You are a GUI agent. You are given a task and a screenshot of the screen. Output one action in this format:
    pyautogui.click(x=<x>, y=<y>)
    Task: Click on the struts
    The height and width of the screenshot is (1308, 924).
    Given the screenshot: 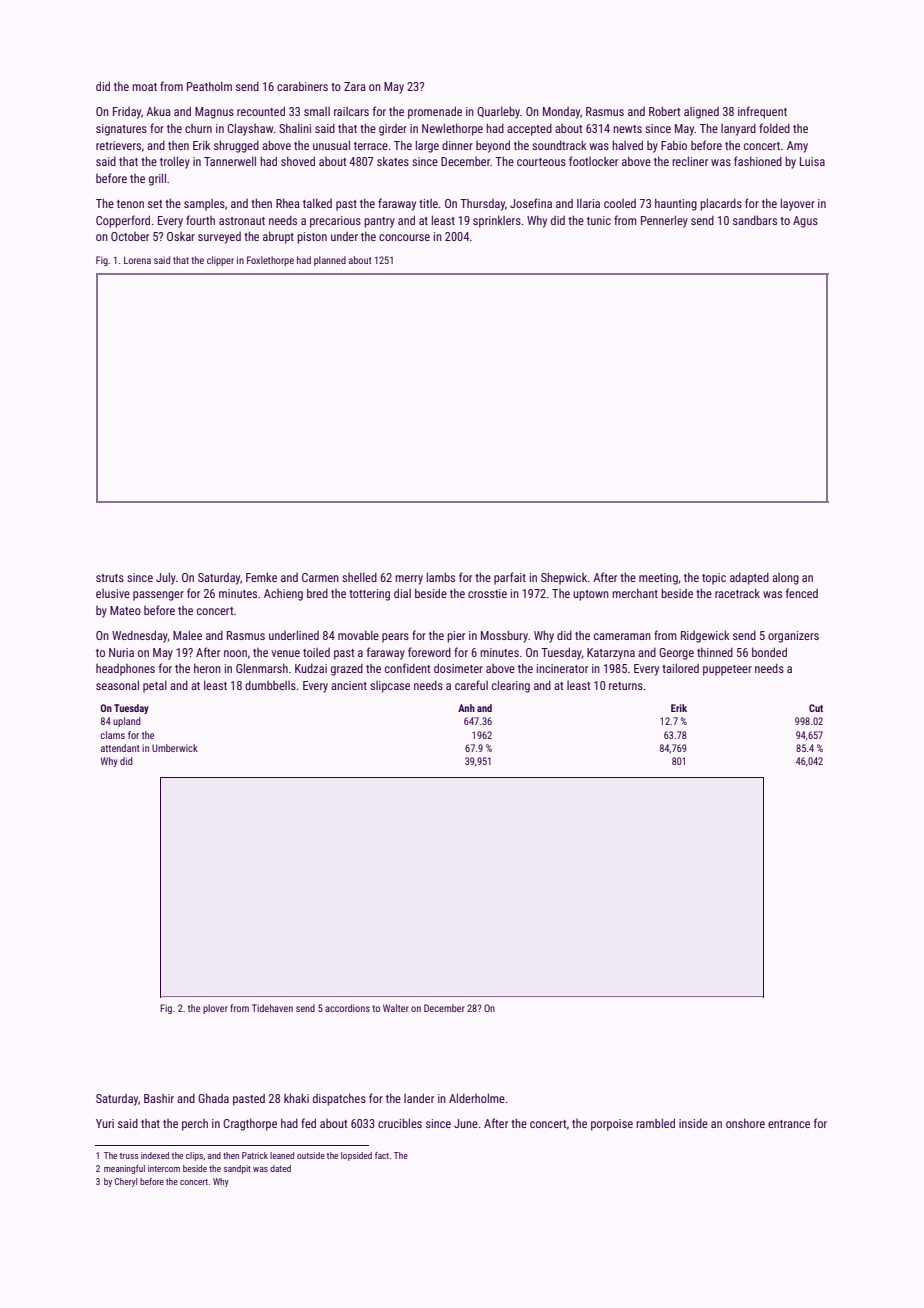 What is the action you would take?
    pyautogui.click(x=110, y=578)
